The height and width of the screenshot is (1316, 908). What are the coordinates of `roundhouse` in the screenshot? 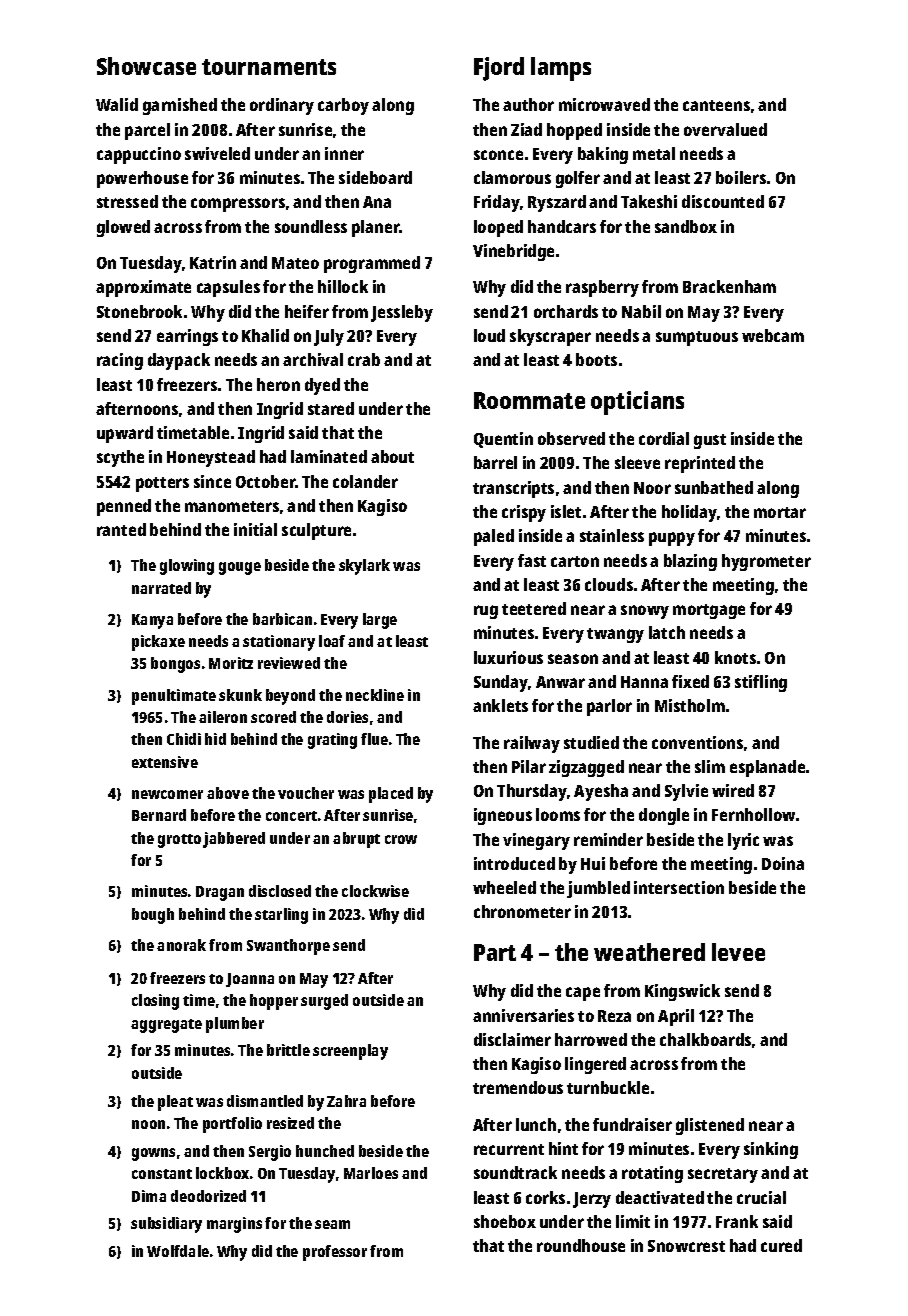 It's located at (581, 1245).
